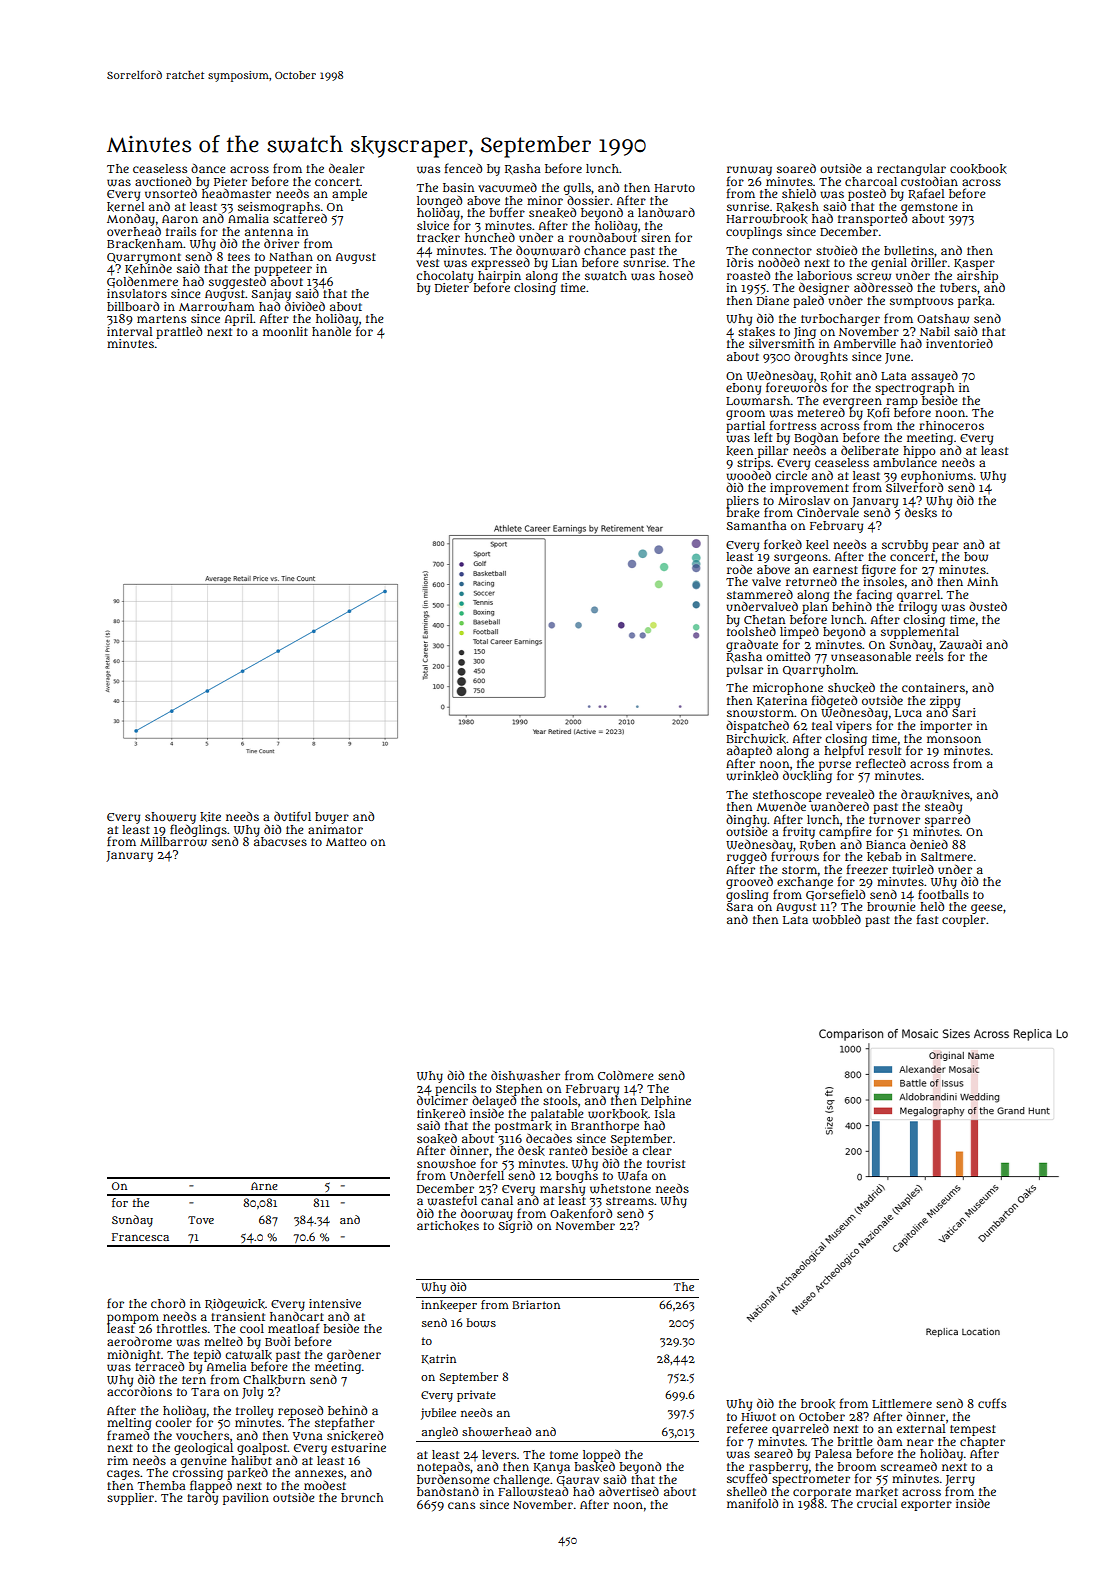 This document has width=1116, height=1579. I want to click on geese, so click(987, 909).
